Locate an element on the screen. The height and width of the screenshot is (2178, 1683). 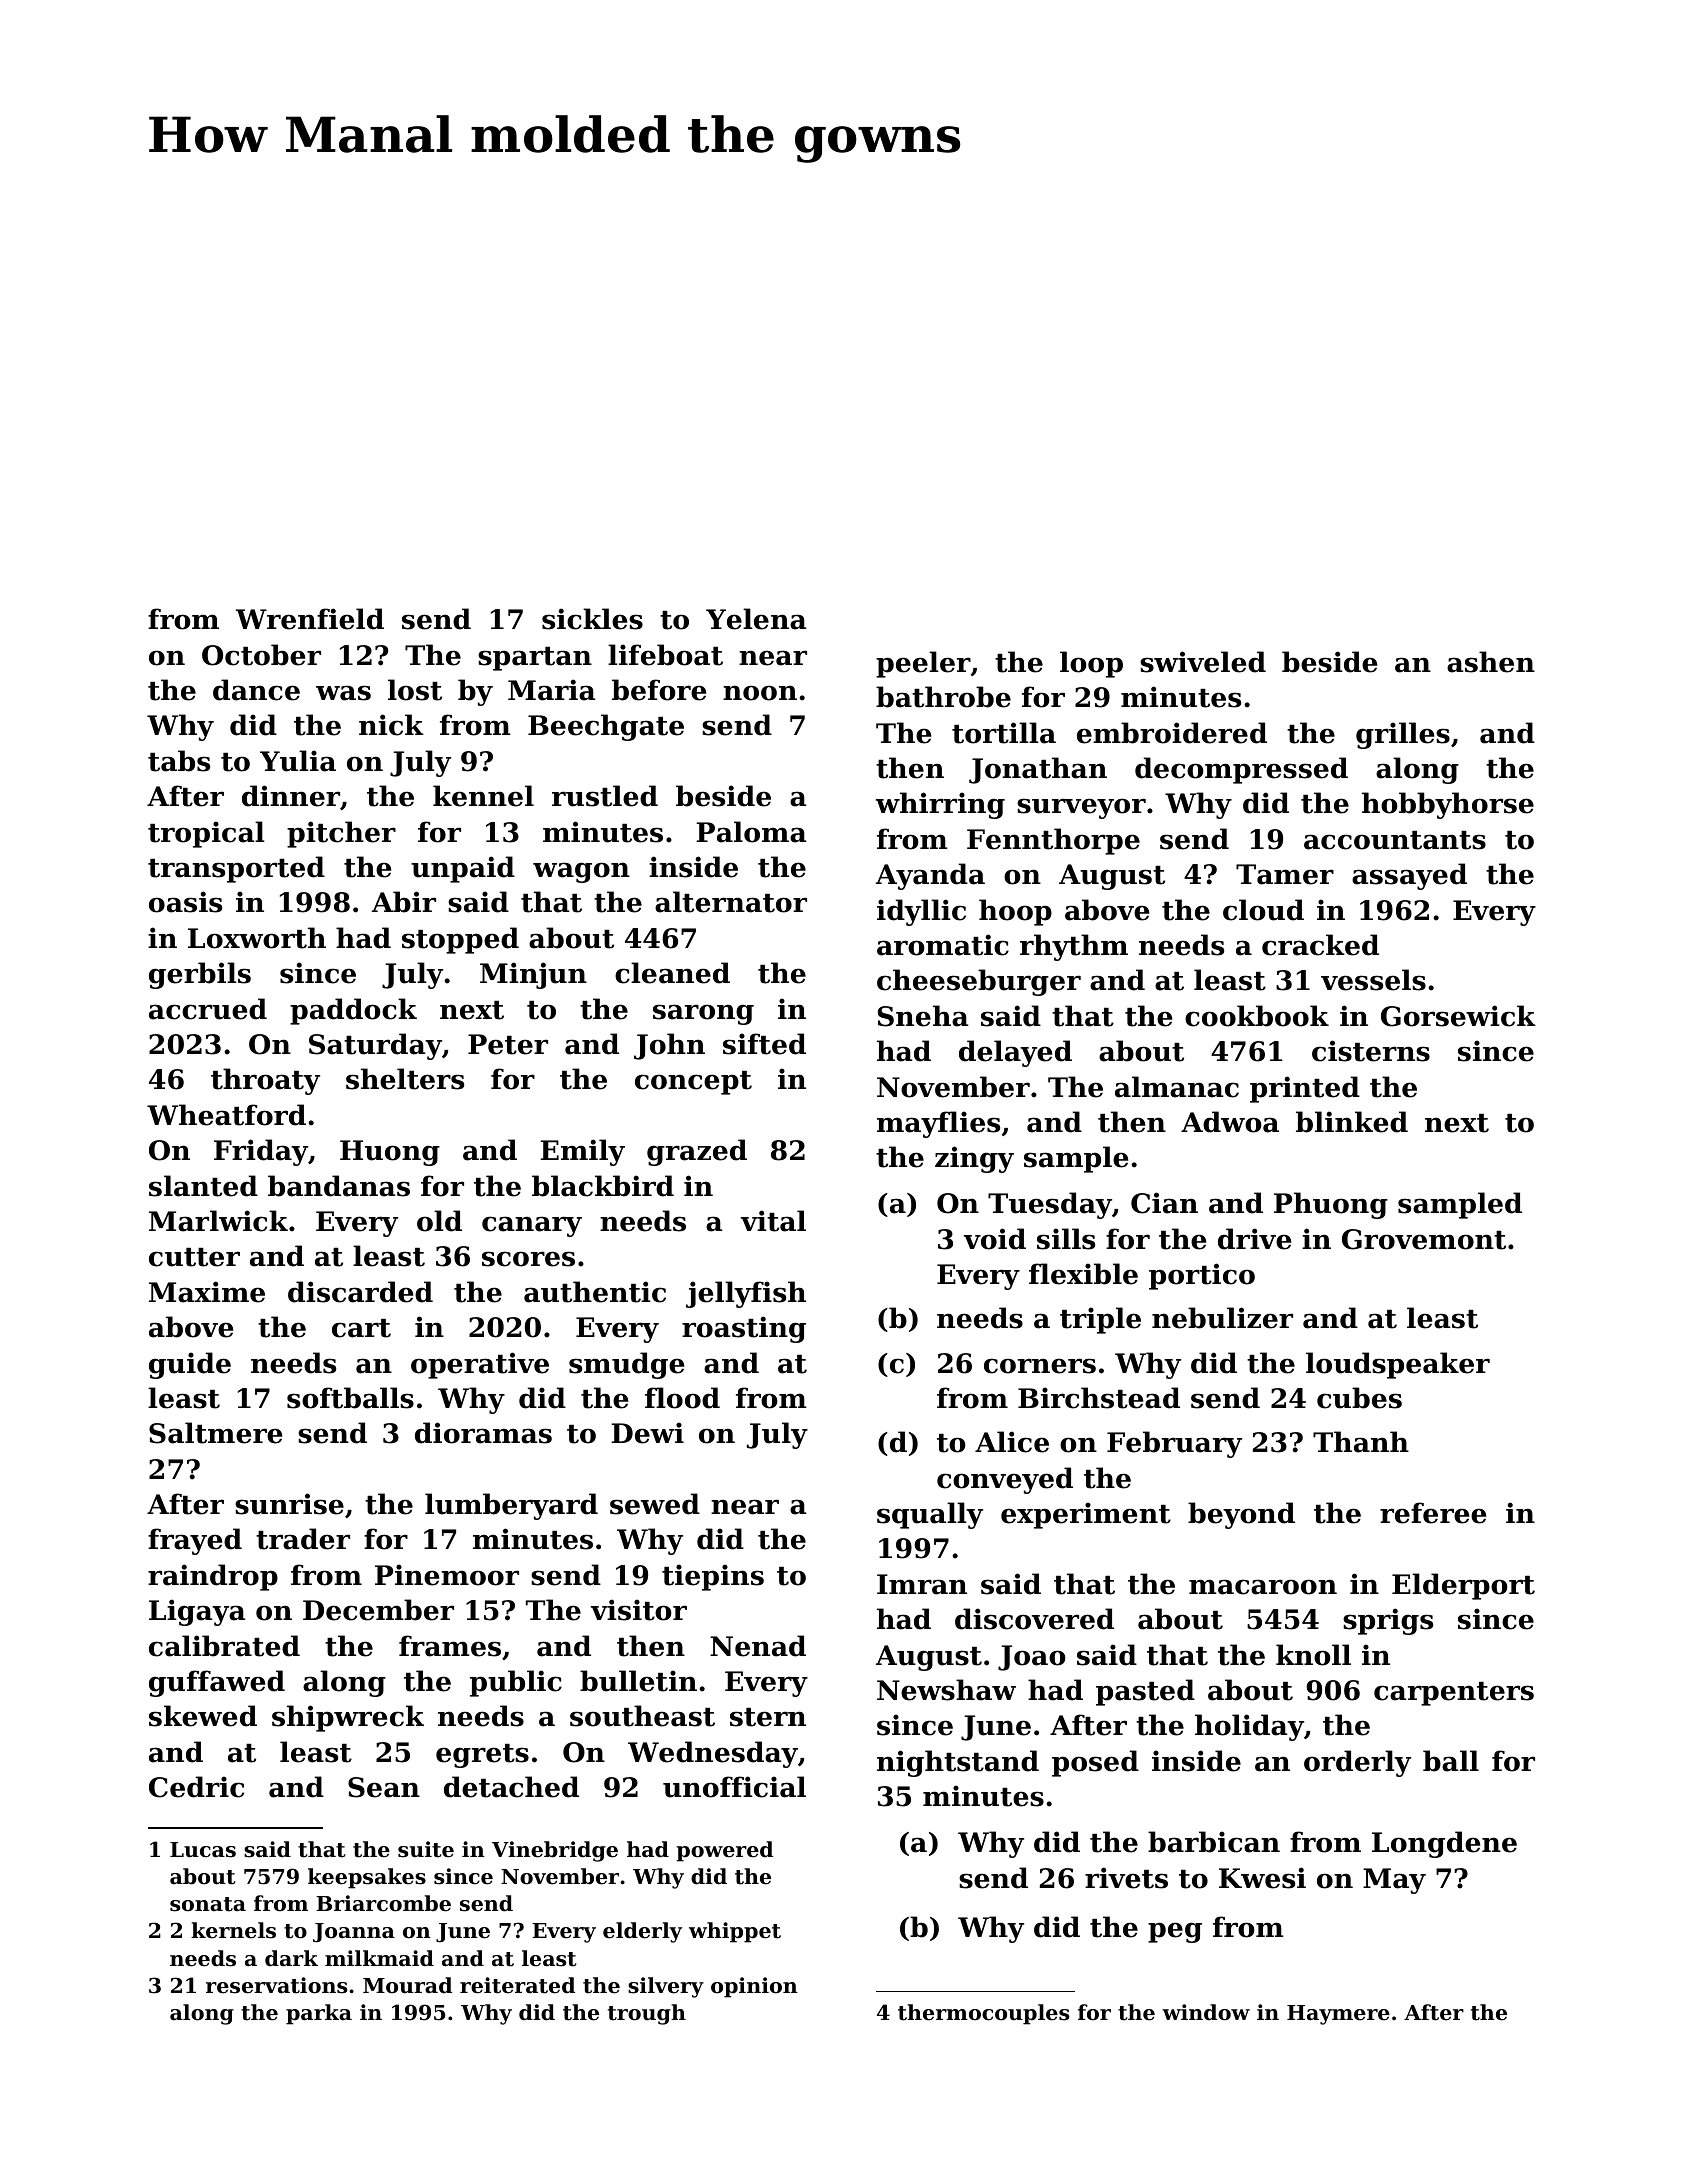
lumberyard is located at coordinates (511, 1506).
